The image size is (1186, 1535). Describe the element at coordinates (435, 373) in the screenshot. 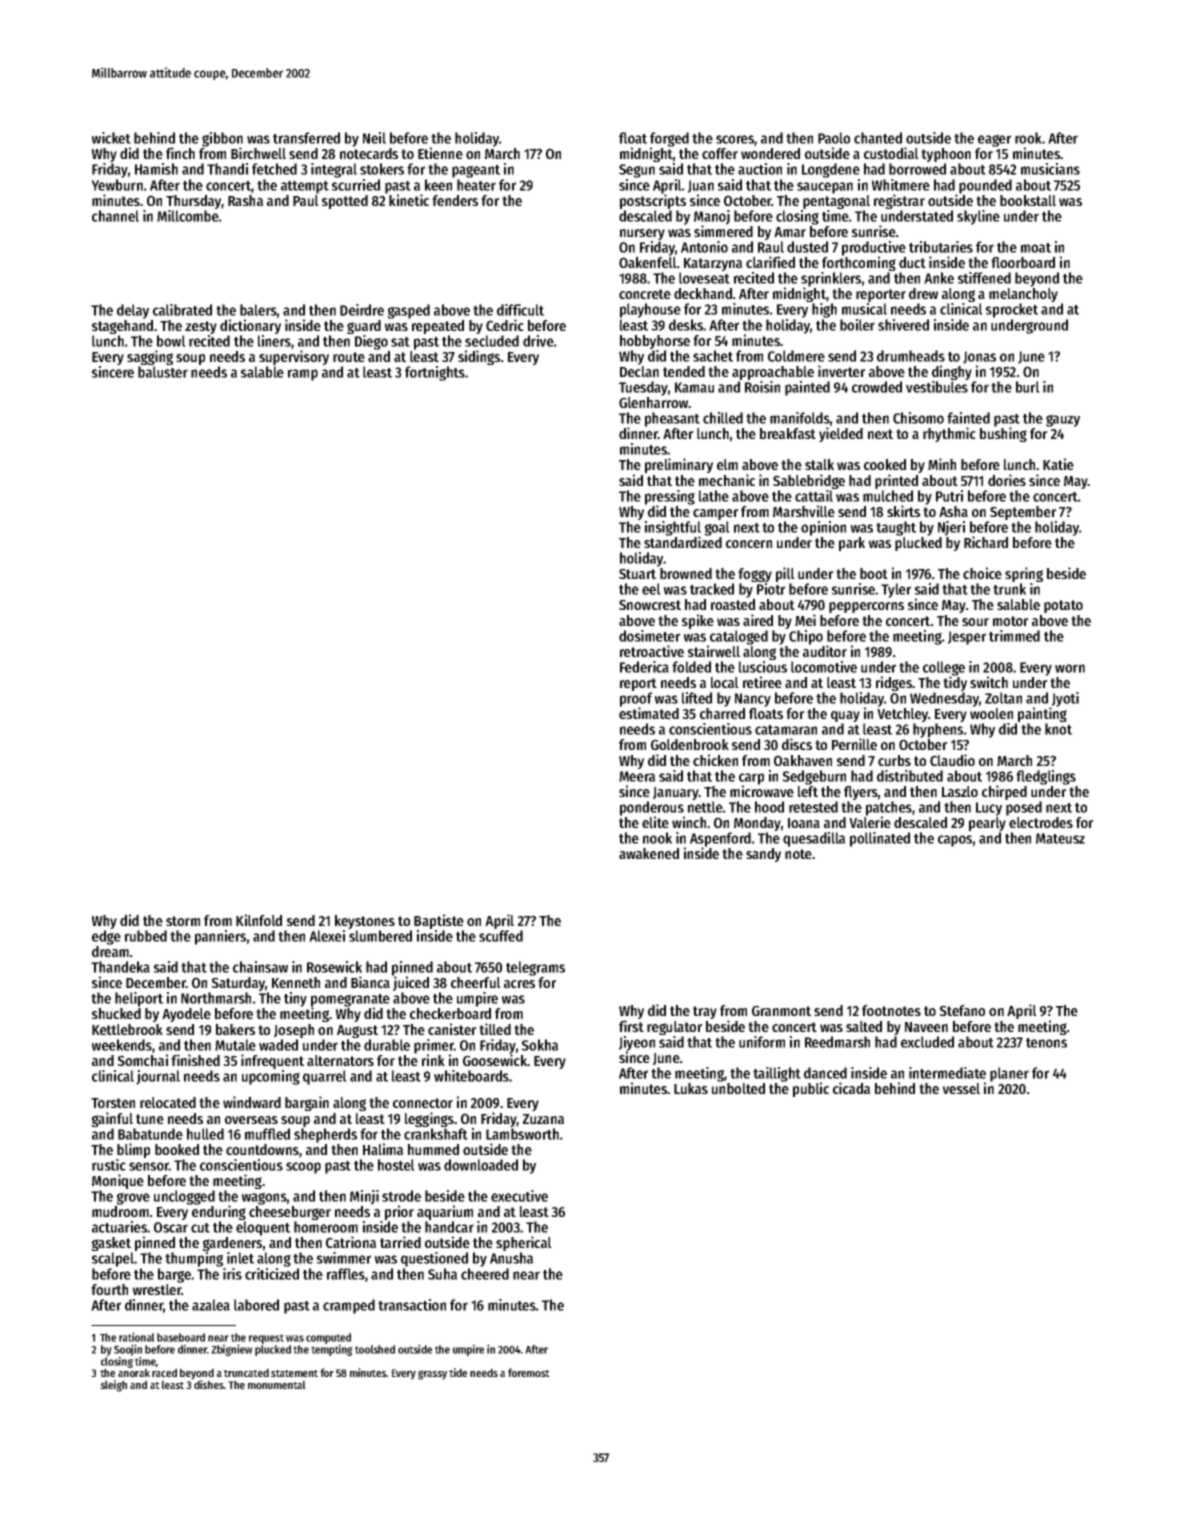

I see `fortnights` at that location.
